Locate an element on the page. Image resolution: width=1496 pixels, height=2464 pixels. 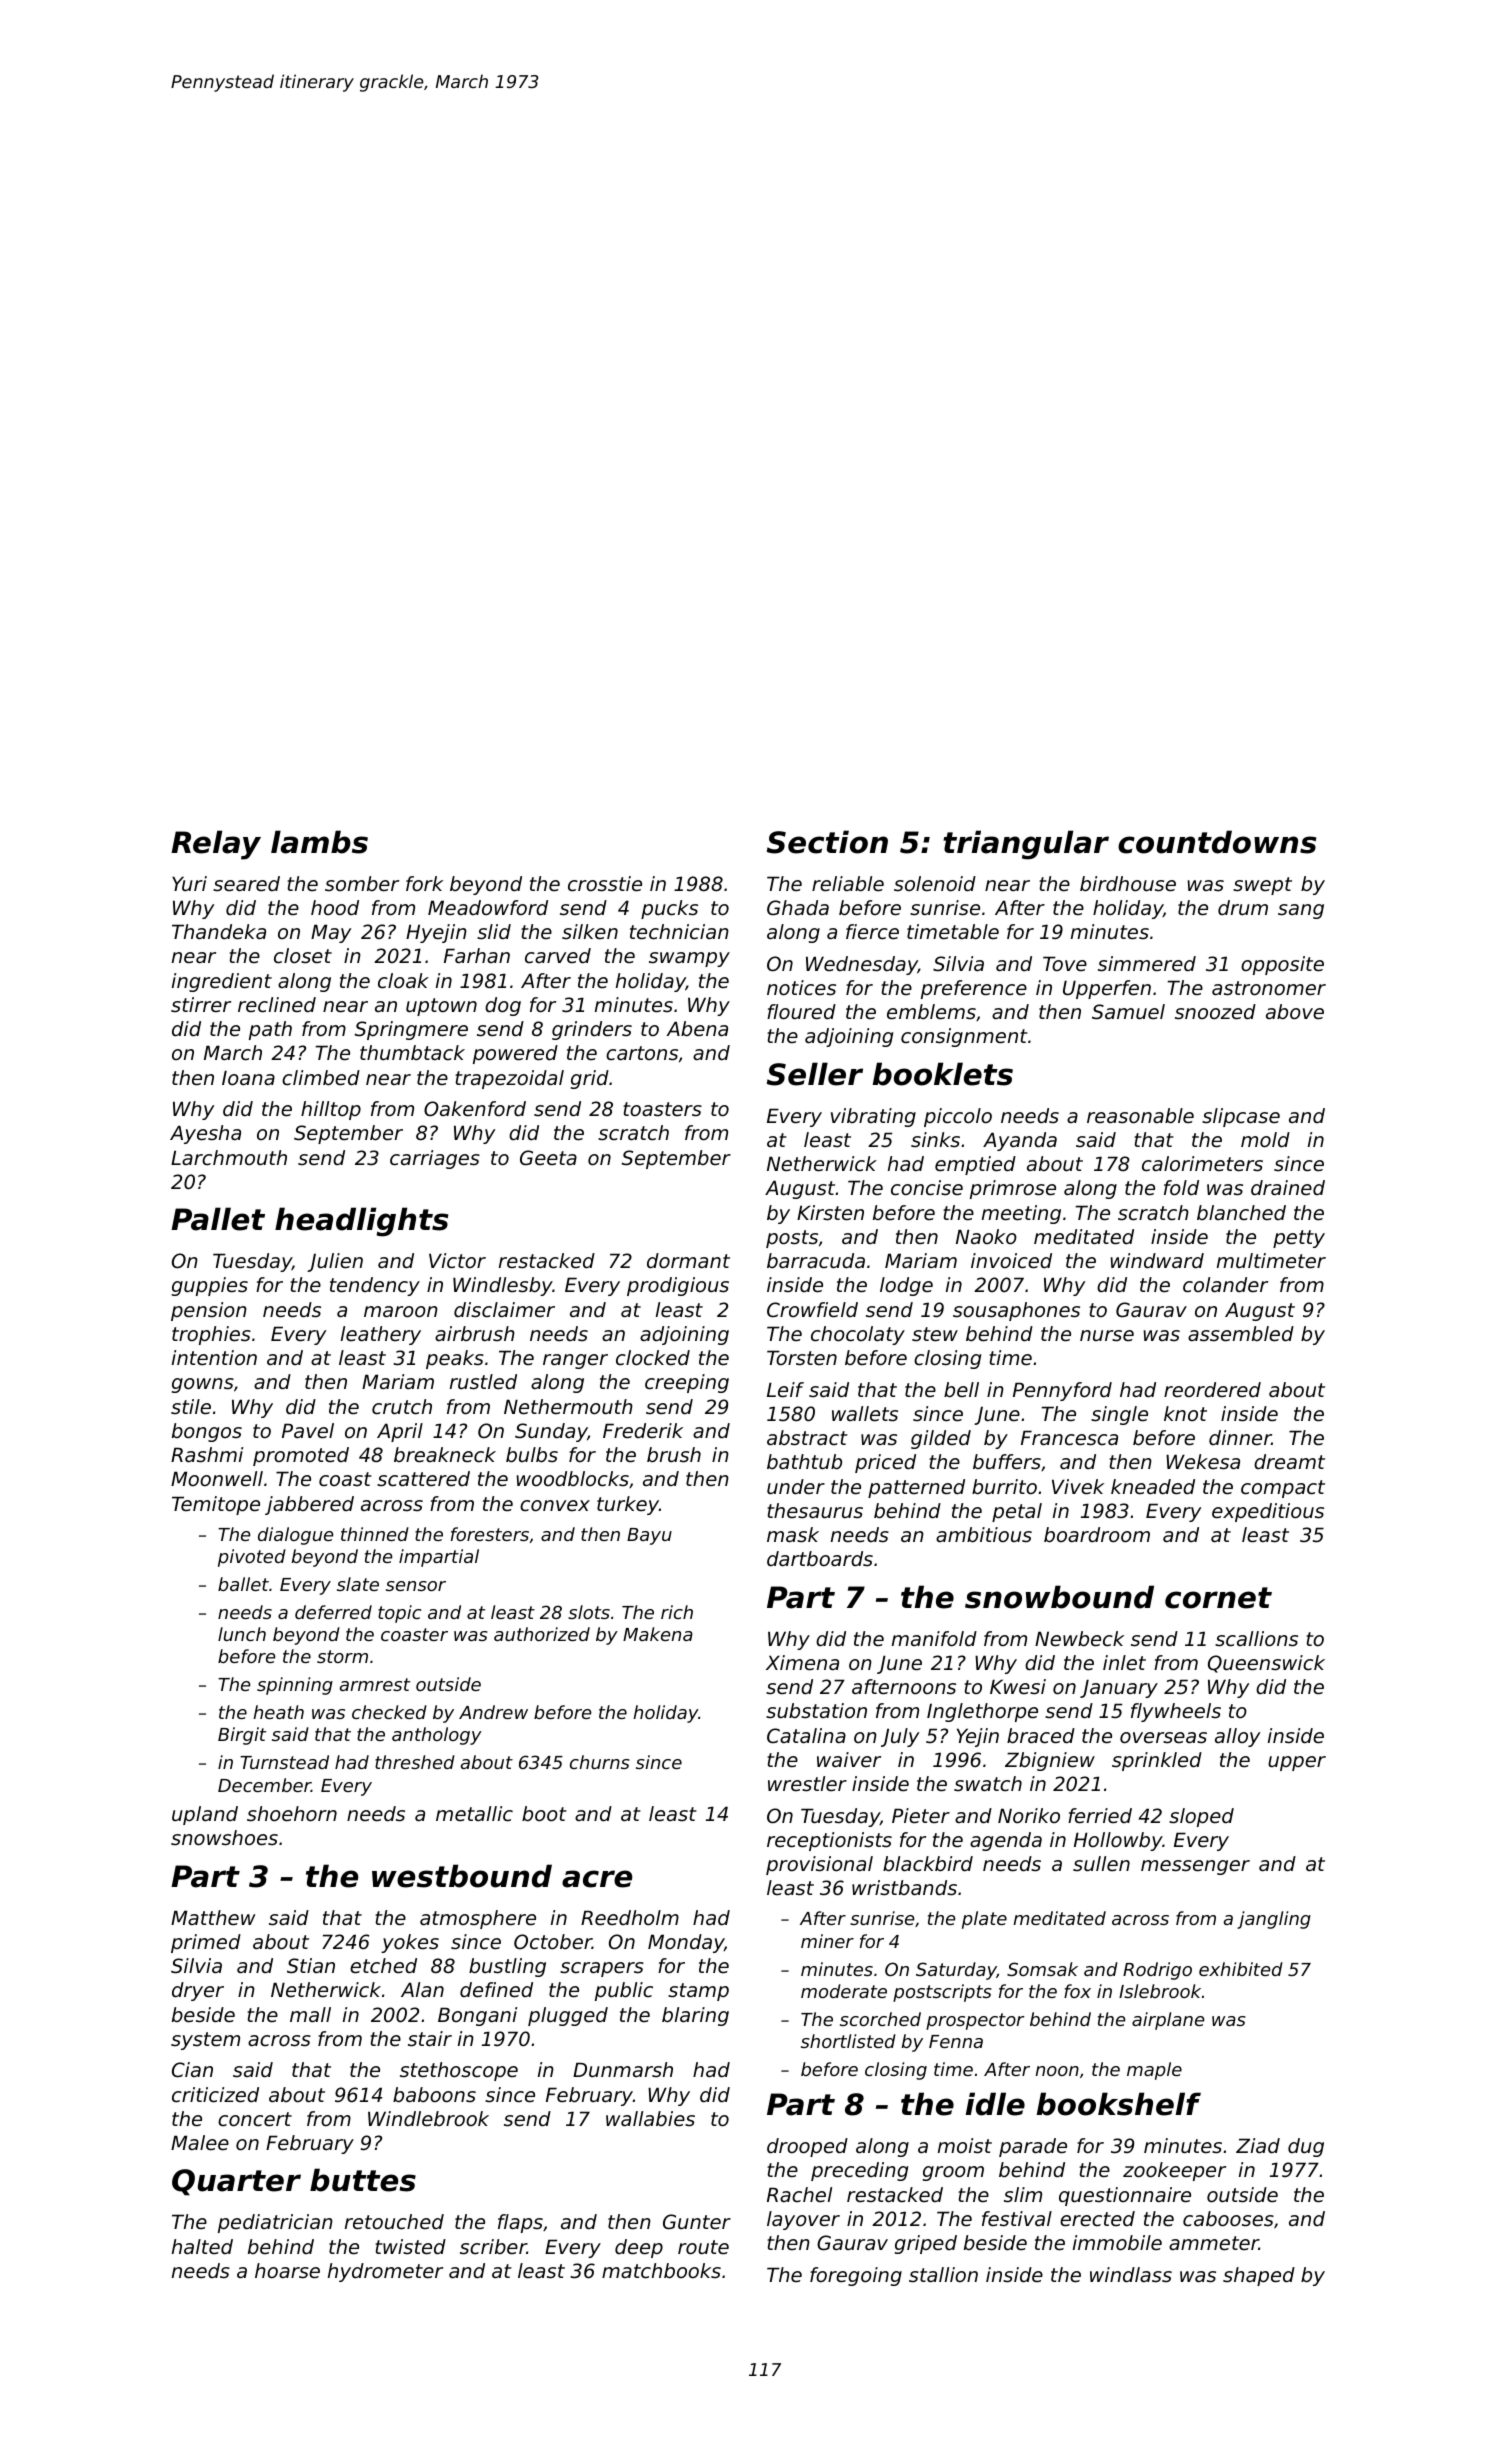
Frederik is located at coordinates (643, 1431).
